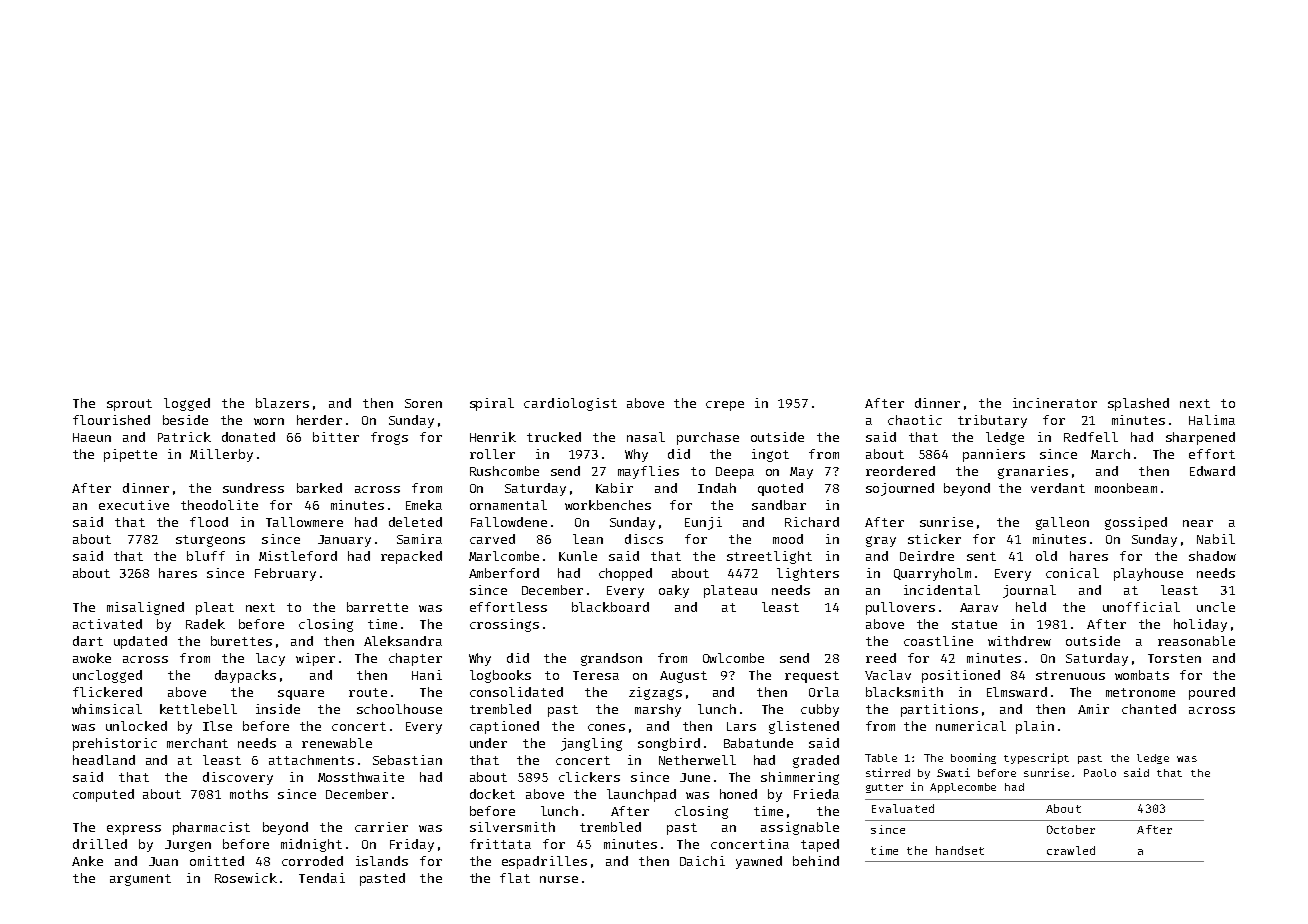 This screenshot has height=924, width=1308. Describe the element at coordinates (1100, 773) in the screenshot. I see `Paolo` at that location.
